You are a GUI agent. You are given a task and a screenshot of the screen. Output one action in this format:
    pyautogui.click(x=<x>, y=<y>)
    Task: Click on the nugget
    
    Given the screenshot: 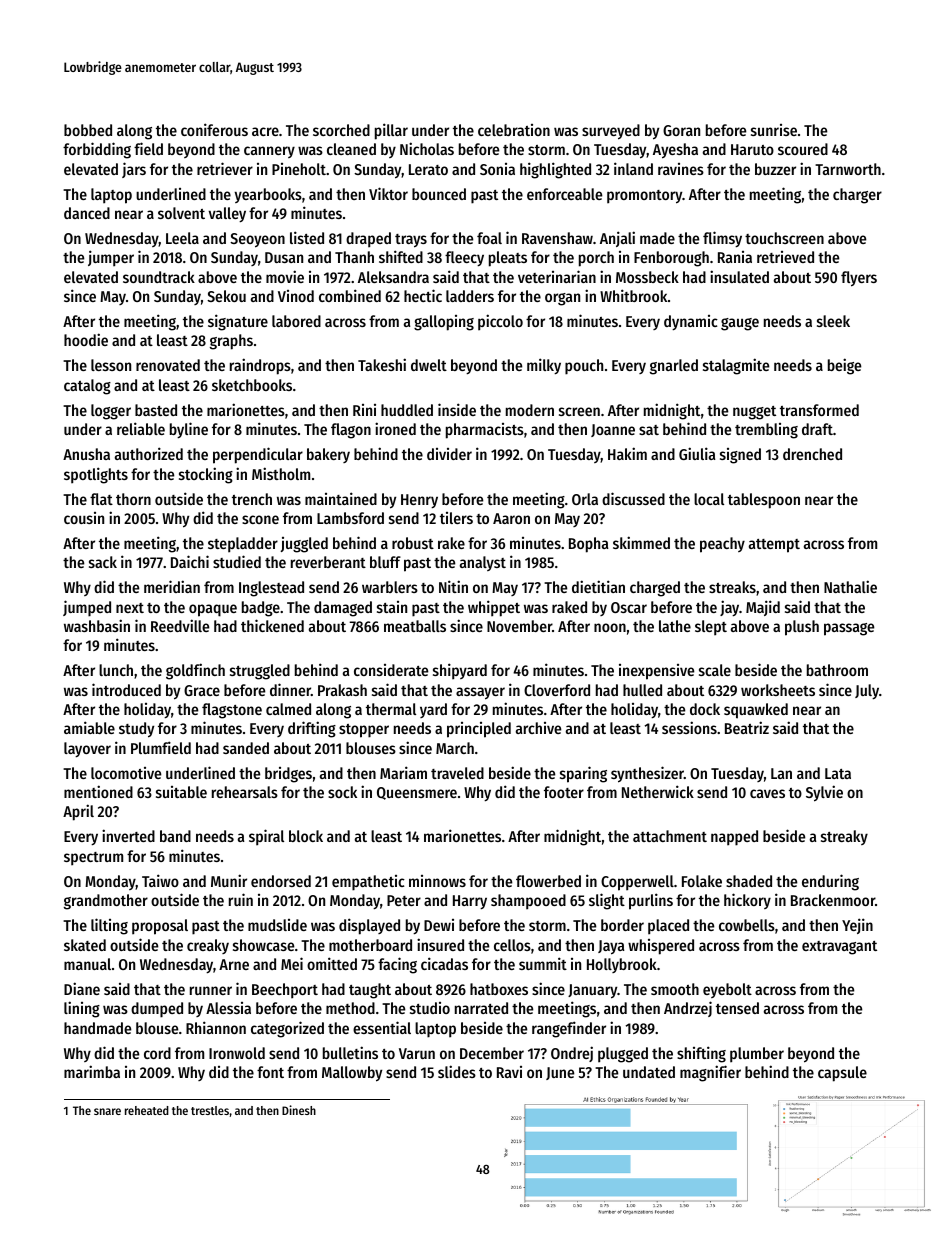 What is the action you would take?
    pyautogui.click(x=754, y=413)
